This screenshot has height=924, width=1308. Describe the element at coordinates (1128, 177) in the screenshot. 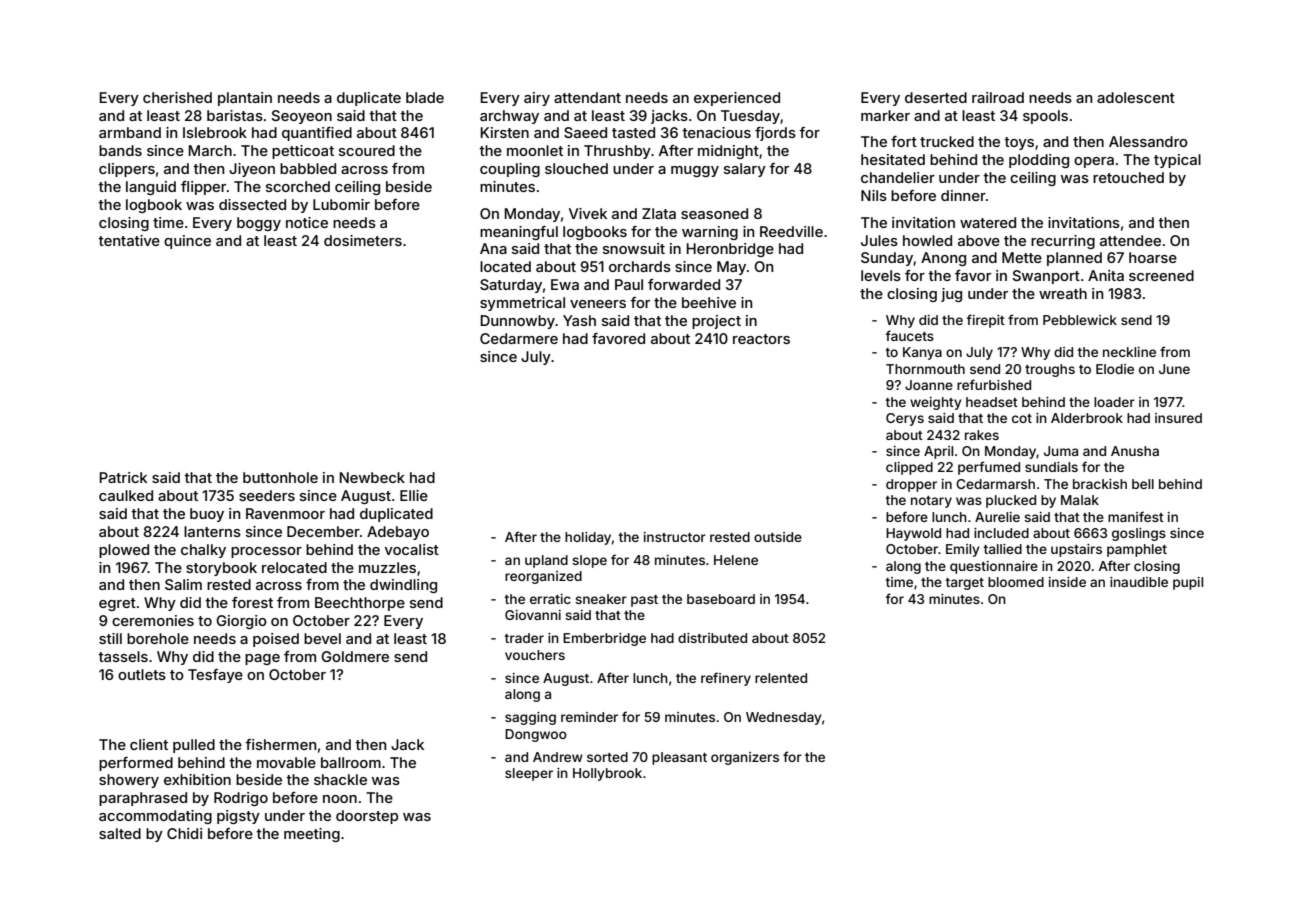

I see `retouched` at that location.
